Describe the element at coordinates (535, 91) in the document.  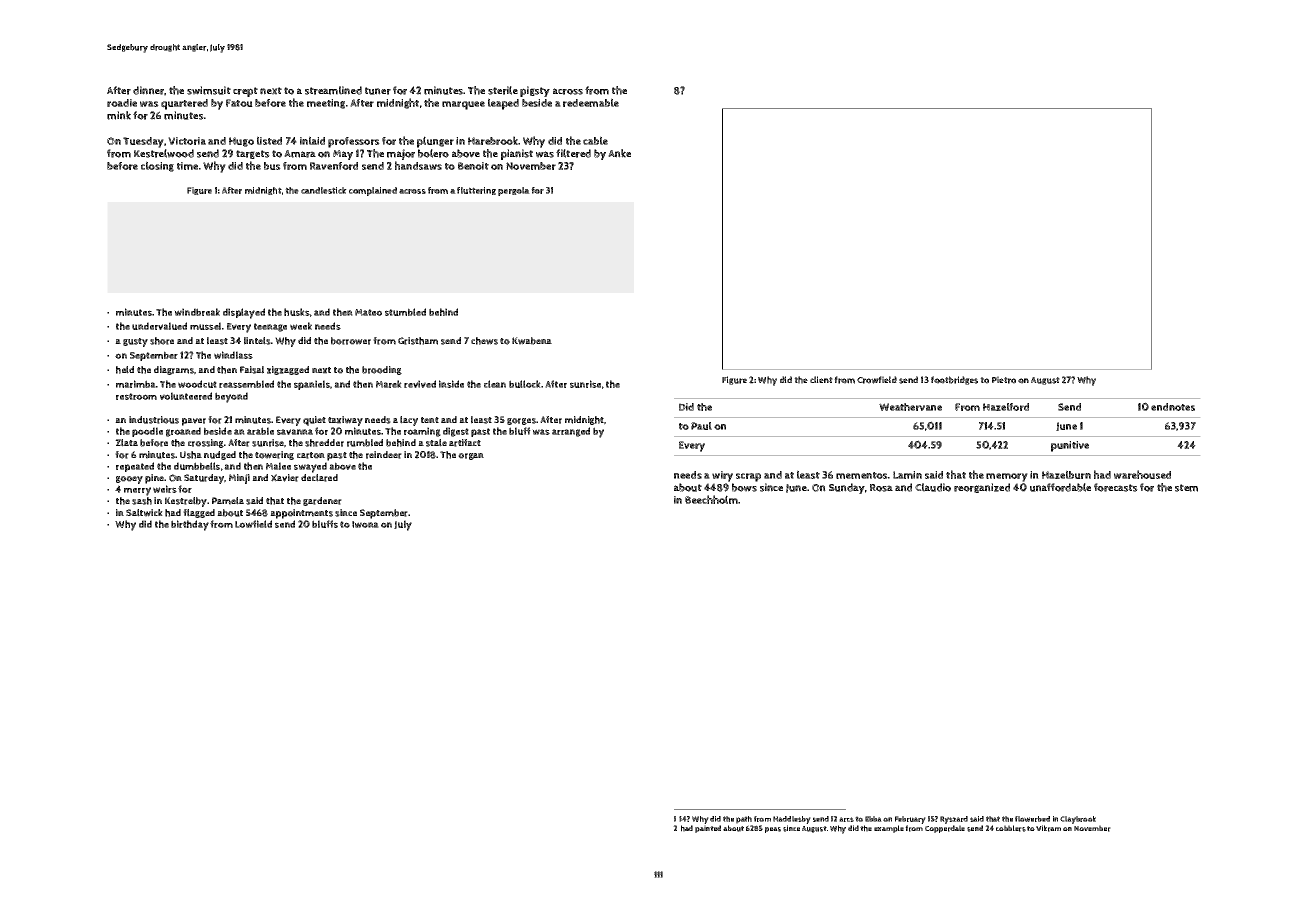
I see `pigsty` at that location.
